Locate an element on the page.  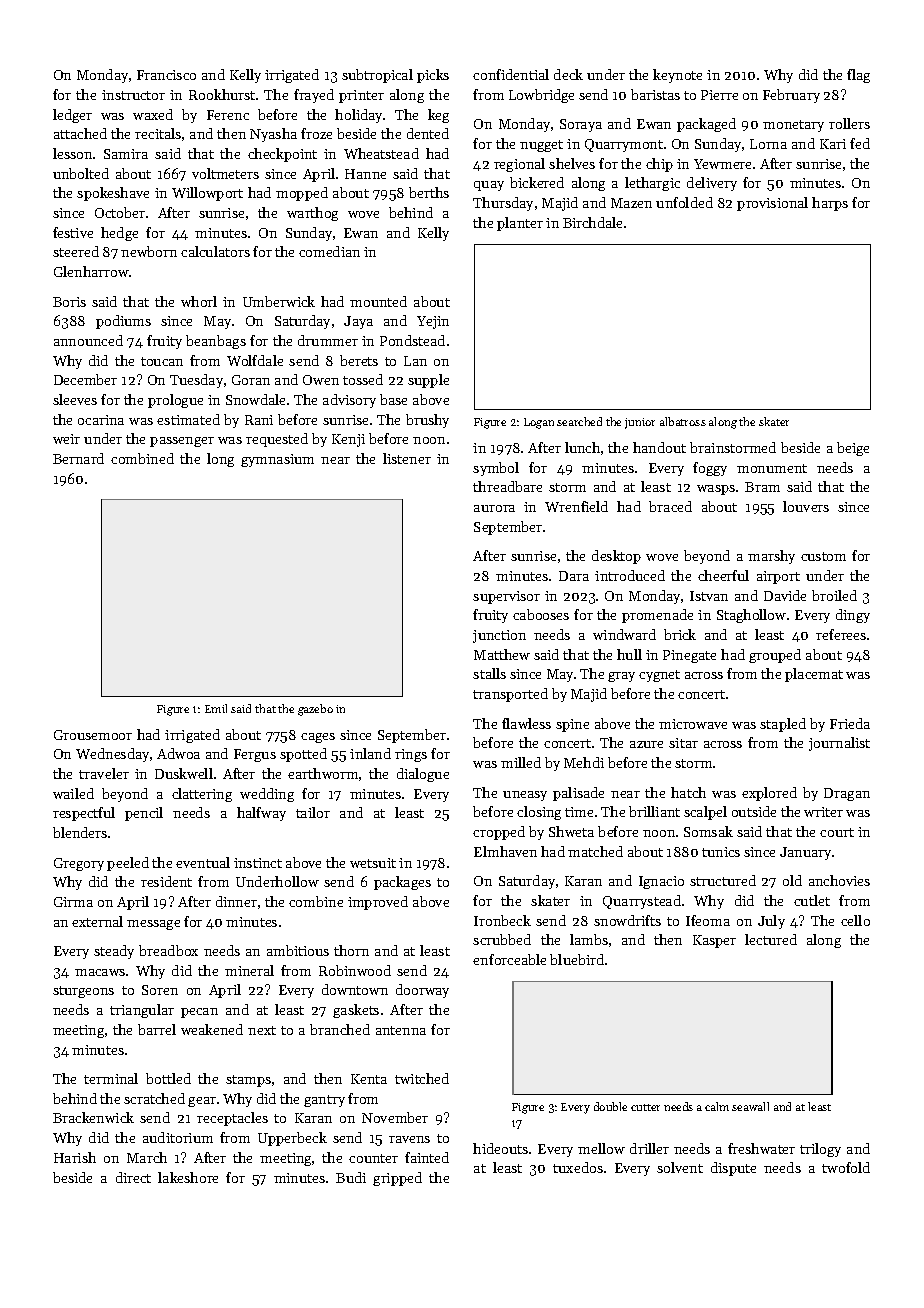
Emil is located at coordinates (216, 708).
